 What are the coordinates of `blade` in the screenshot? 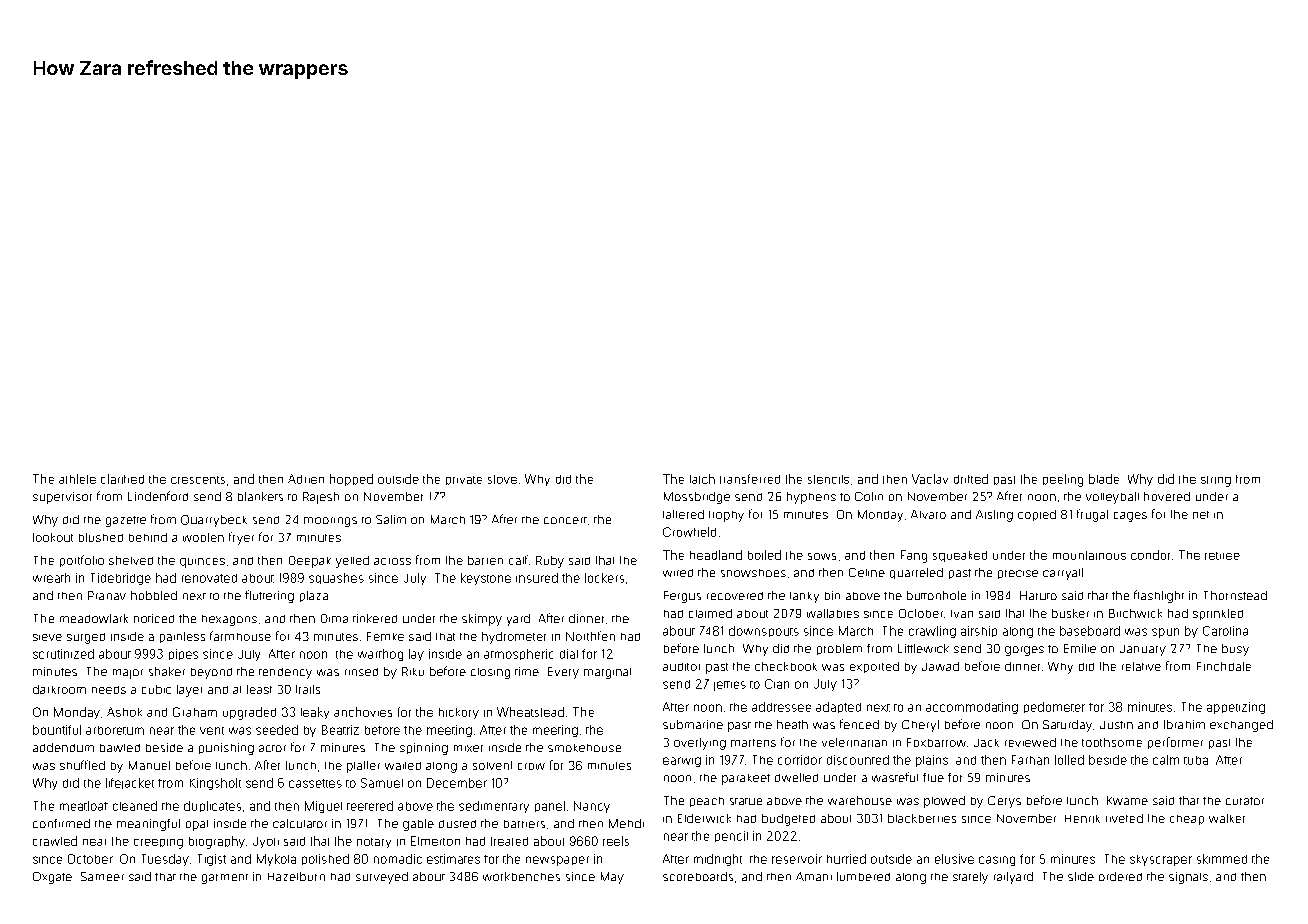 It's located at (1104, 479).
